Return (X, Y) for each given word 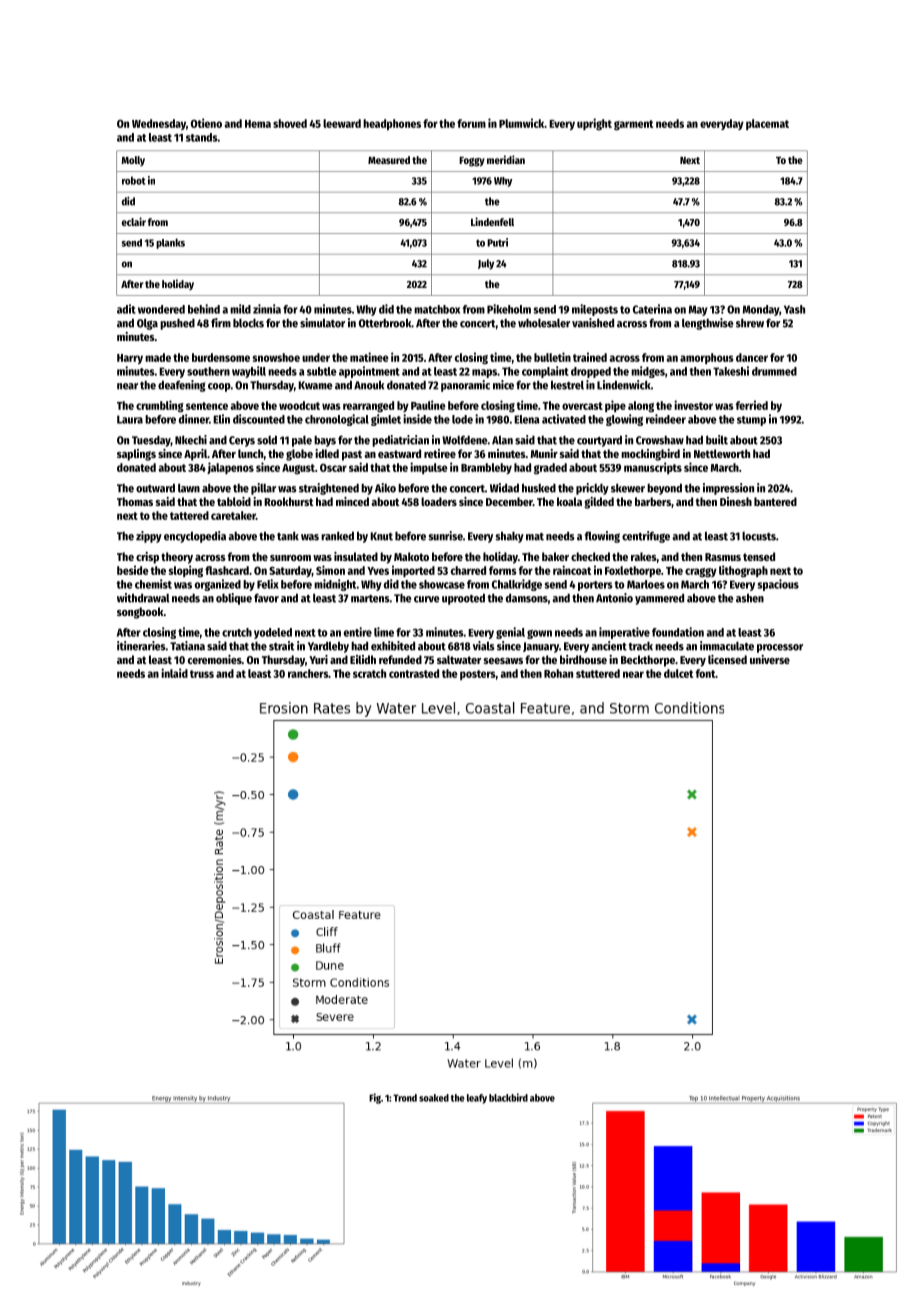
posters (478, 675)
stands (201, 137)
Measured (389, 160)
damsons (527, 598)
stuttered (598, 673)
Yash (794, 309)
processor (780, 648)
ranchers (308, 673)
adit (126, 309)
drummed (774, 371)
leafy (477, 1099)
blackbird (508, 1097)
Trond (405, 1098)
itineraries (141, 646)
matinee (369, 357)
